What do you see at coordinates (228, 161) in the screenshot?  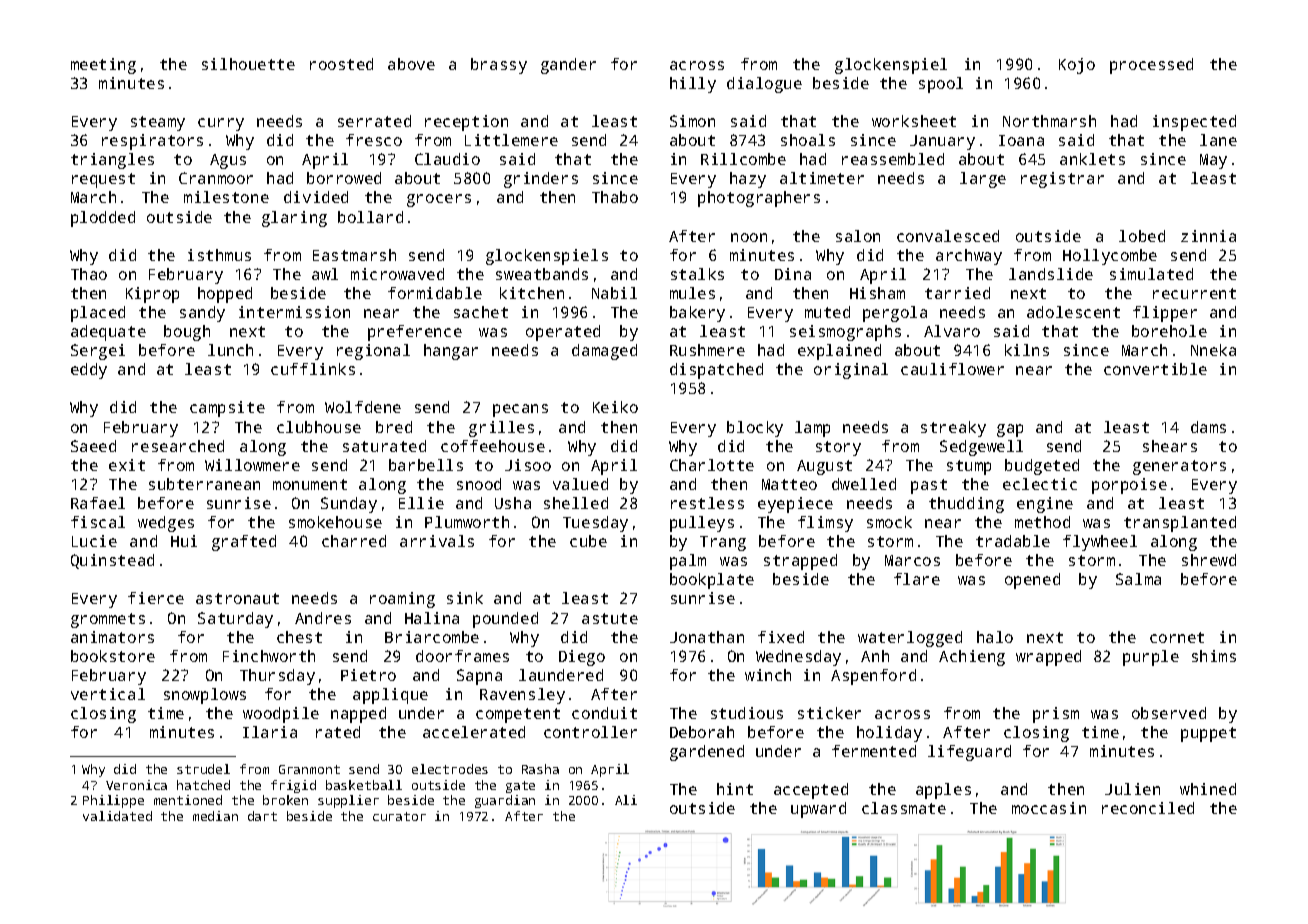 I see `Agus` at bounding box center [228, 161].
